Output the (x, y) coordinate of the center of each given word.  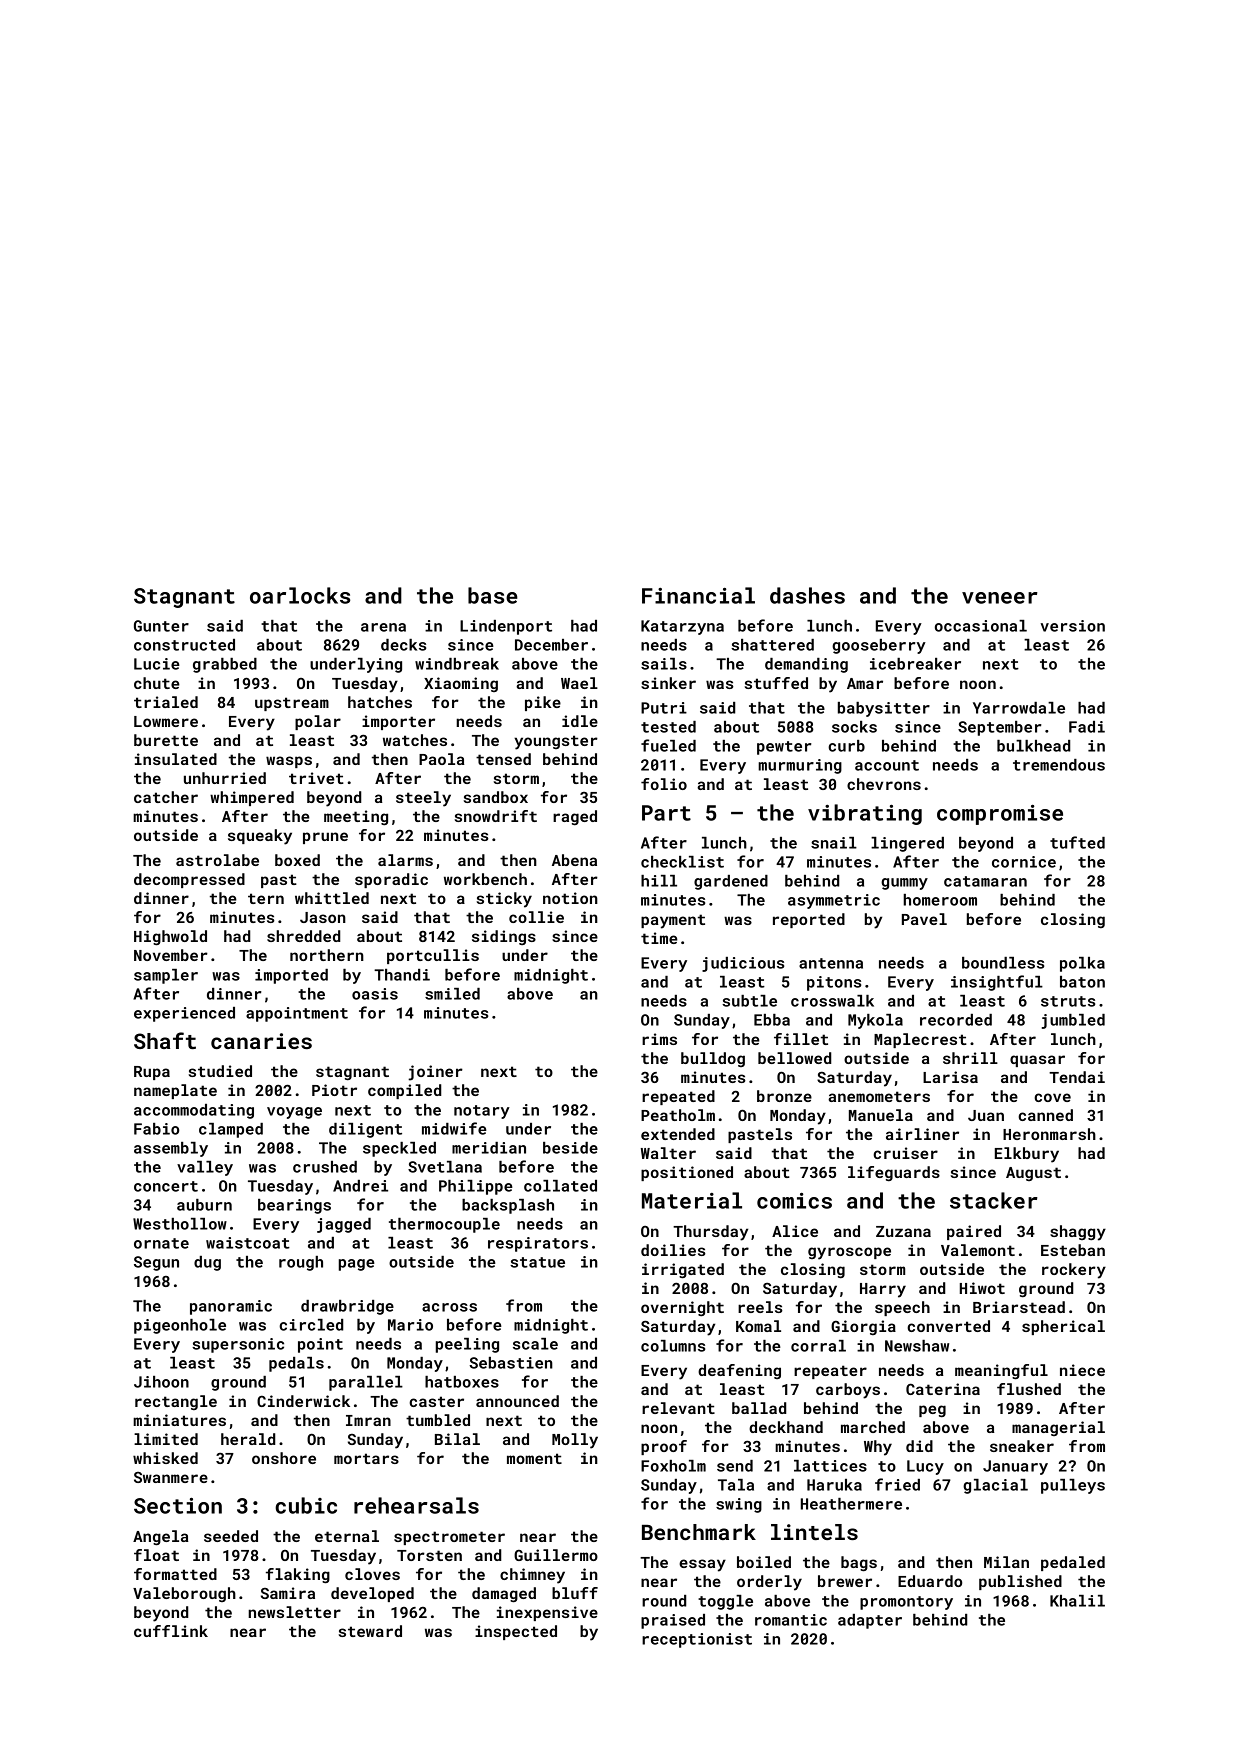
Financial (698, 595)
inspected (516, 1632)
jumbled (1073, 1021)
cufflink (171, 1631)
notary (482, 1112)
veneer (1000, 598)
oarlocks (300, 595)
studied (220, 1071)
